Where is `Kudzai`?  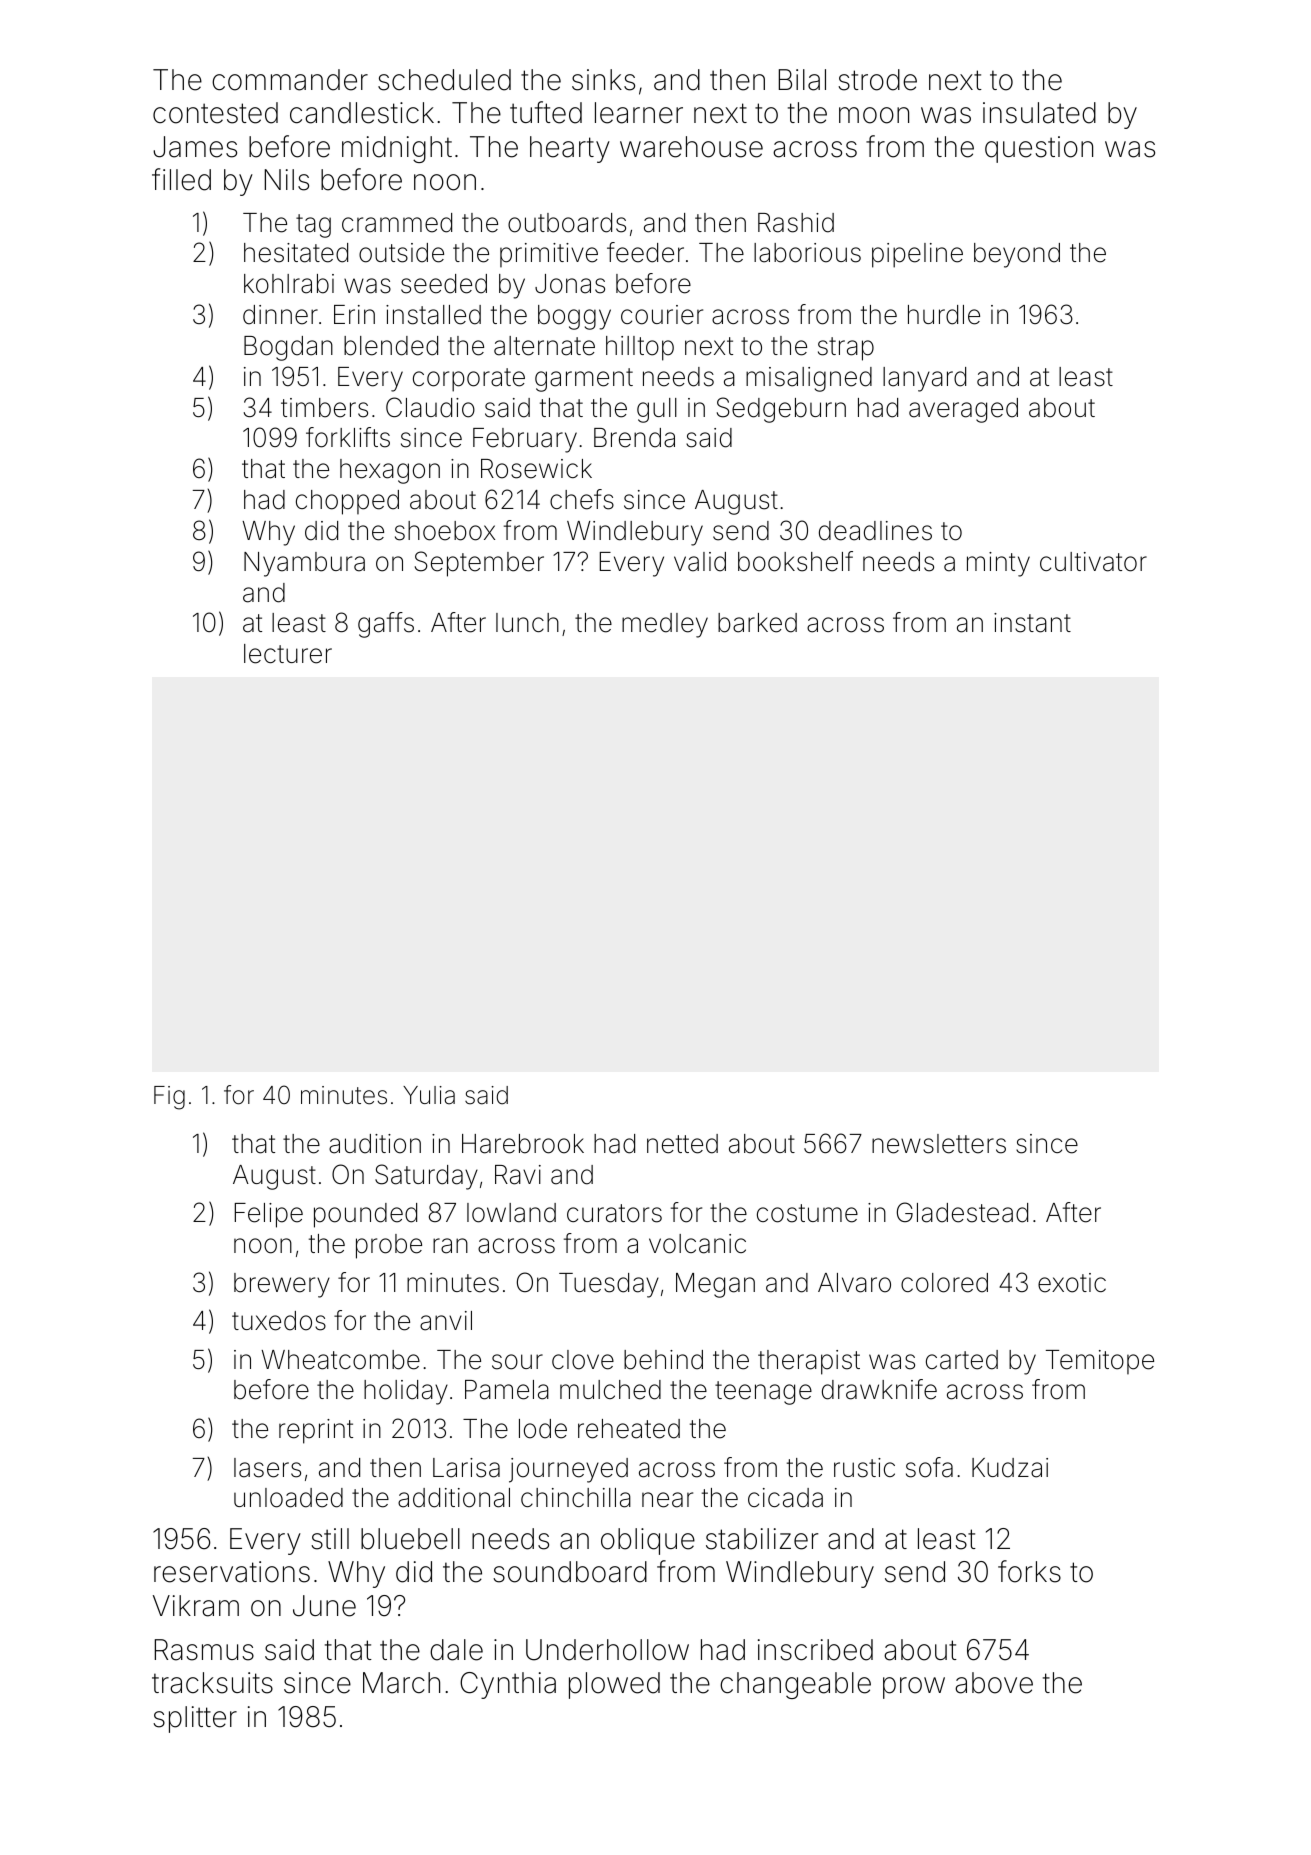
Kudzai is located at coordinates (1010, 1468).
